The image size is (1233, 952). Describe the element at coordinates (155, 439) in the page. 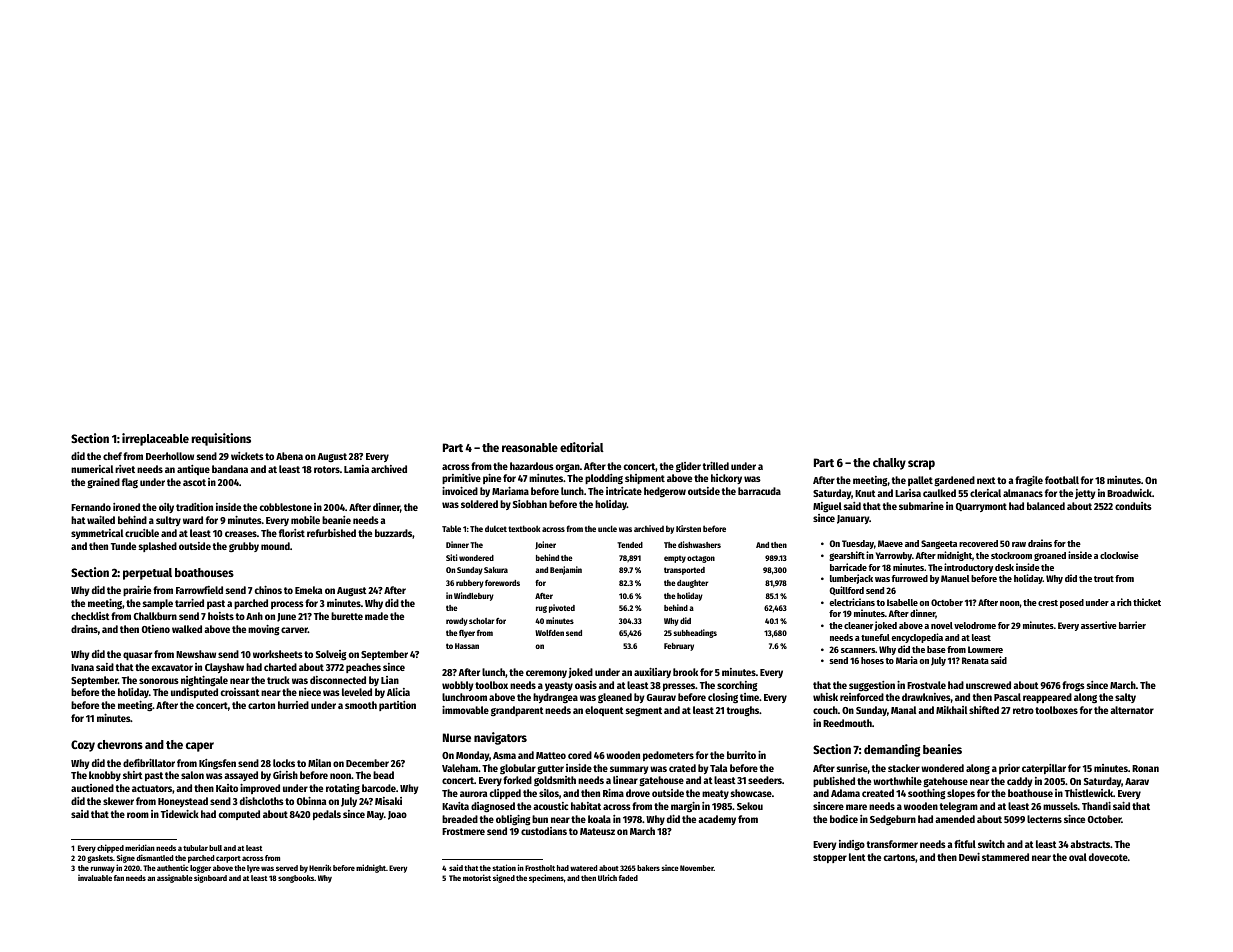

I see `irreplaceable` at that location.
